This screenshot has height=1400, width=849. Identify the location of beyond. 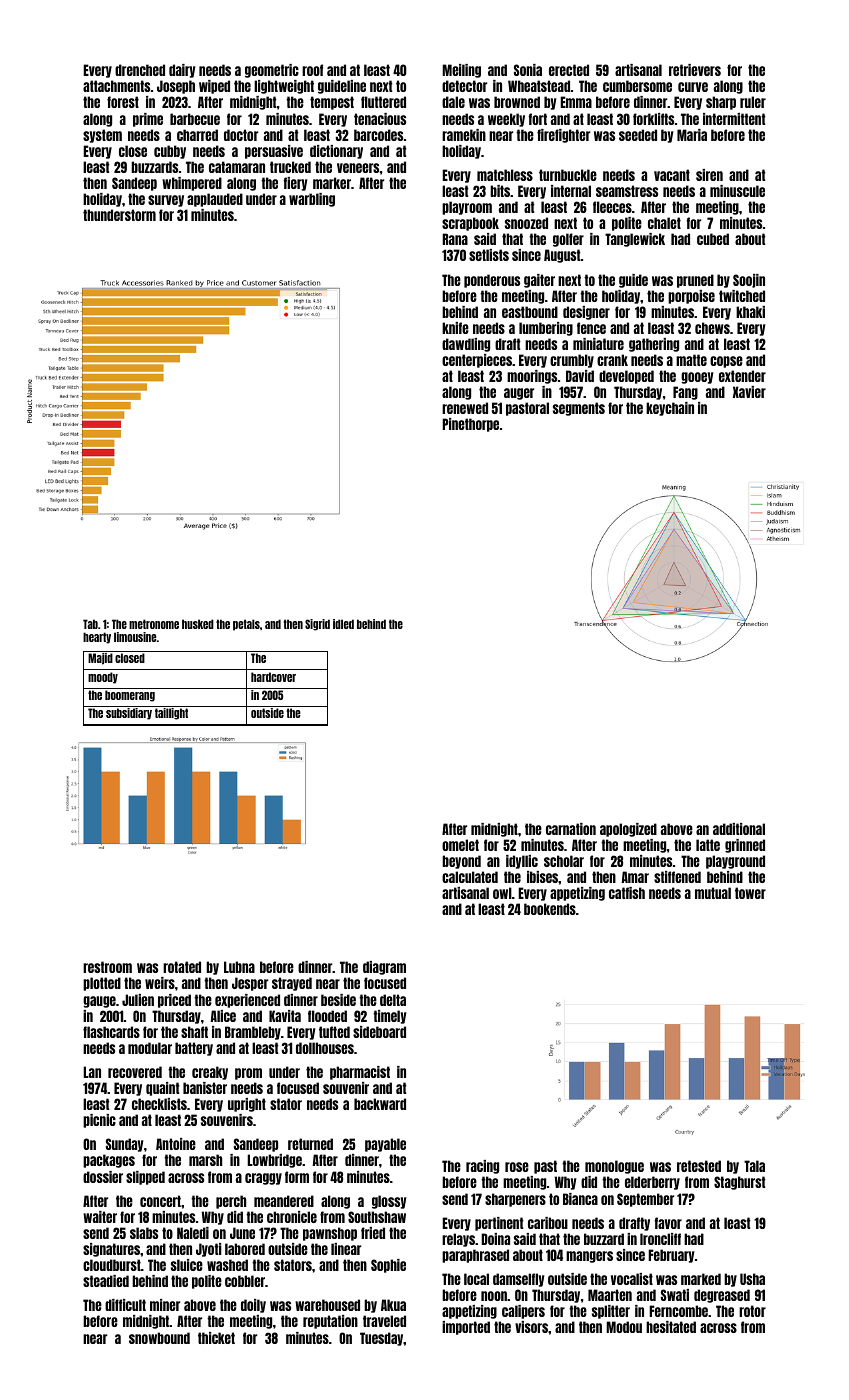
(461, 862).
